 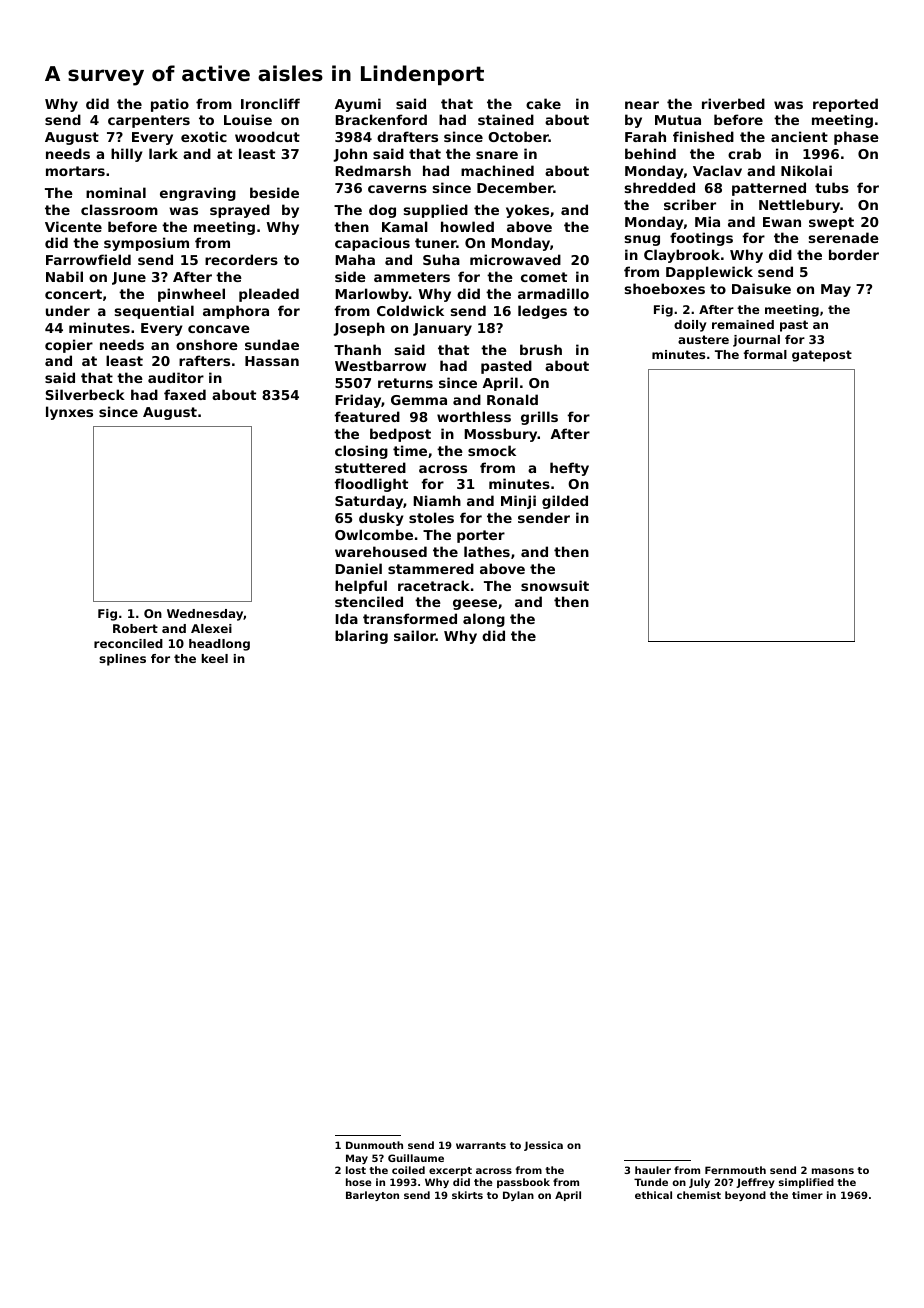 I want to click on splines, so click(x=122, y=660).
